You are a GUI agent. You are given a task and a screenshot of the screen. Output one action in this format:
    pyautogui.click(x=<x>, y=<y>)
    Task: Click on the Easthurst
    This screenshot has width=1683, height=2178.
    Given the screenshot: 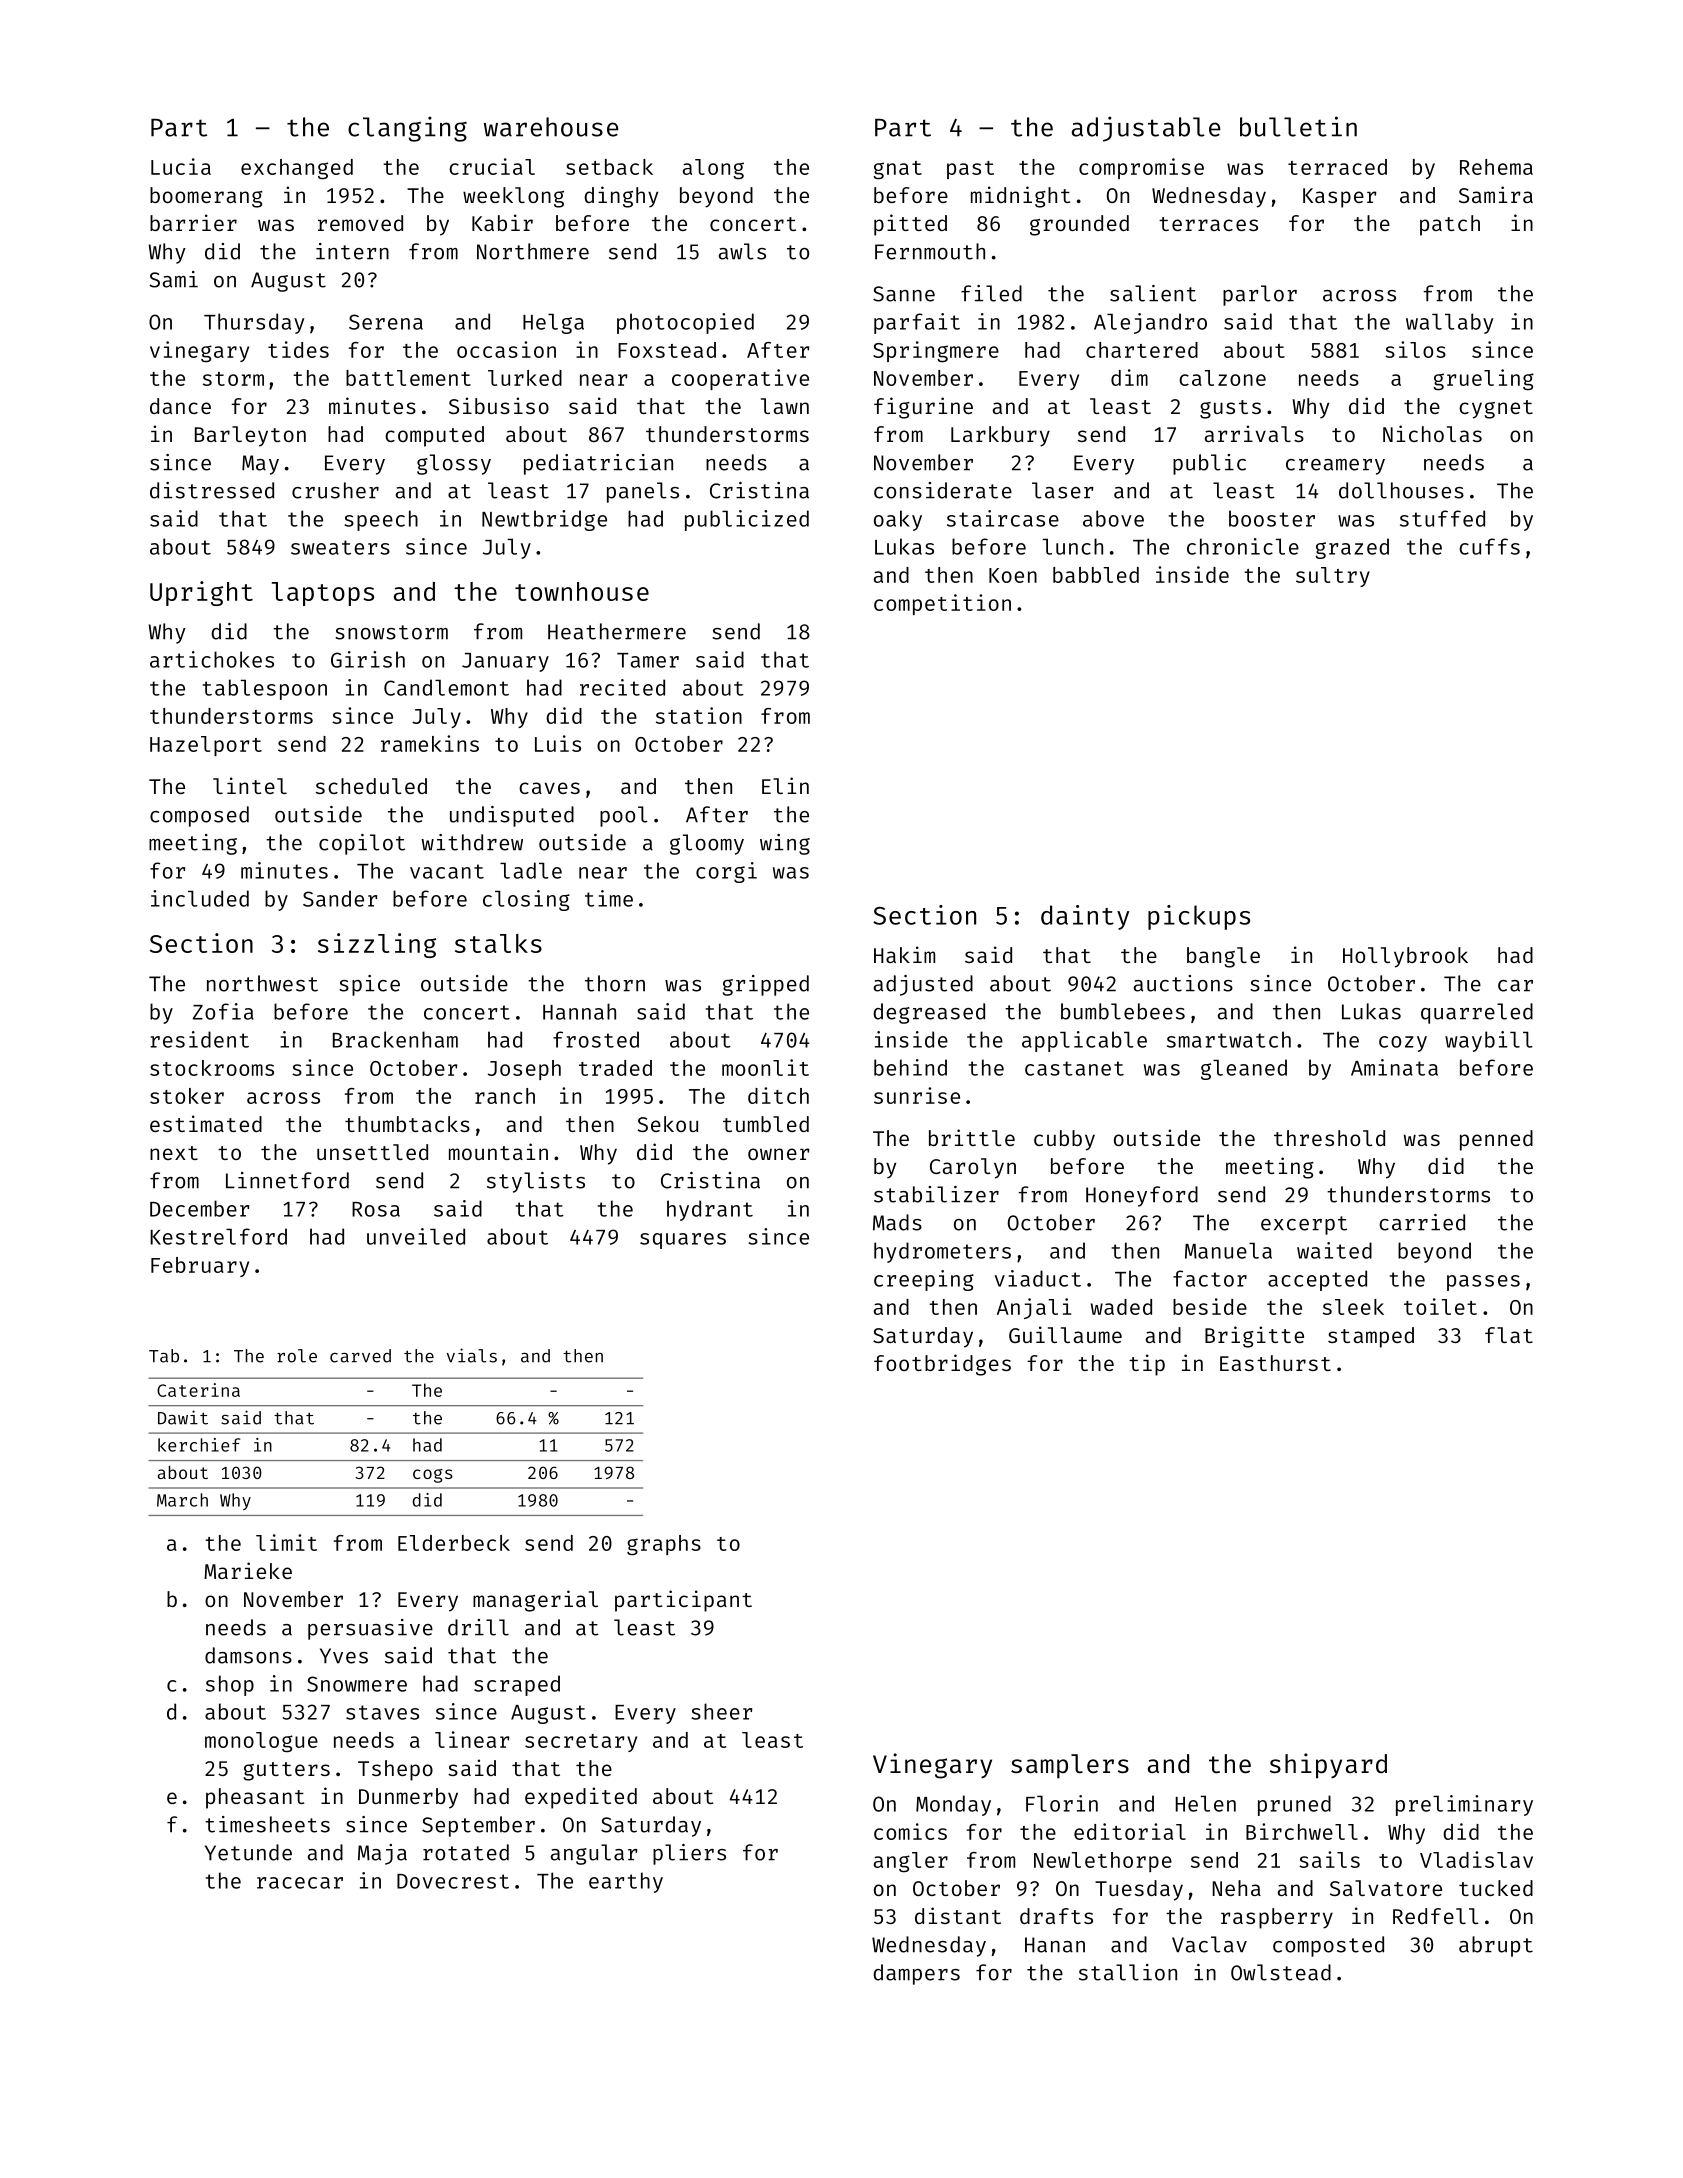 What is the action you would take?
    pyautogui.click(x=1275, y=1363)
